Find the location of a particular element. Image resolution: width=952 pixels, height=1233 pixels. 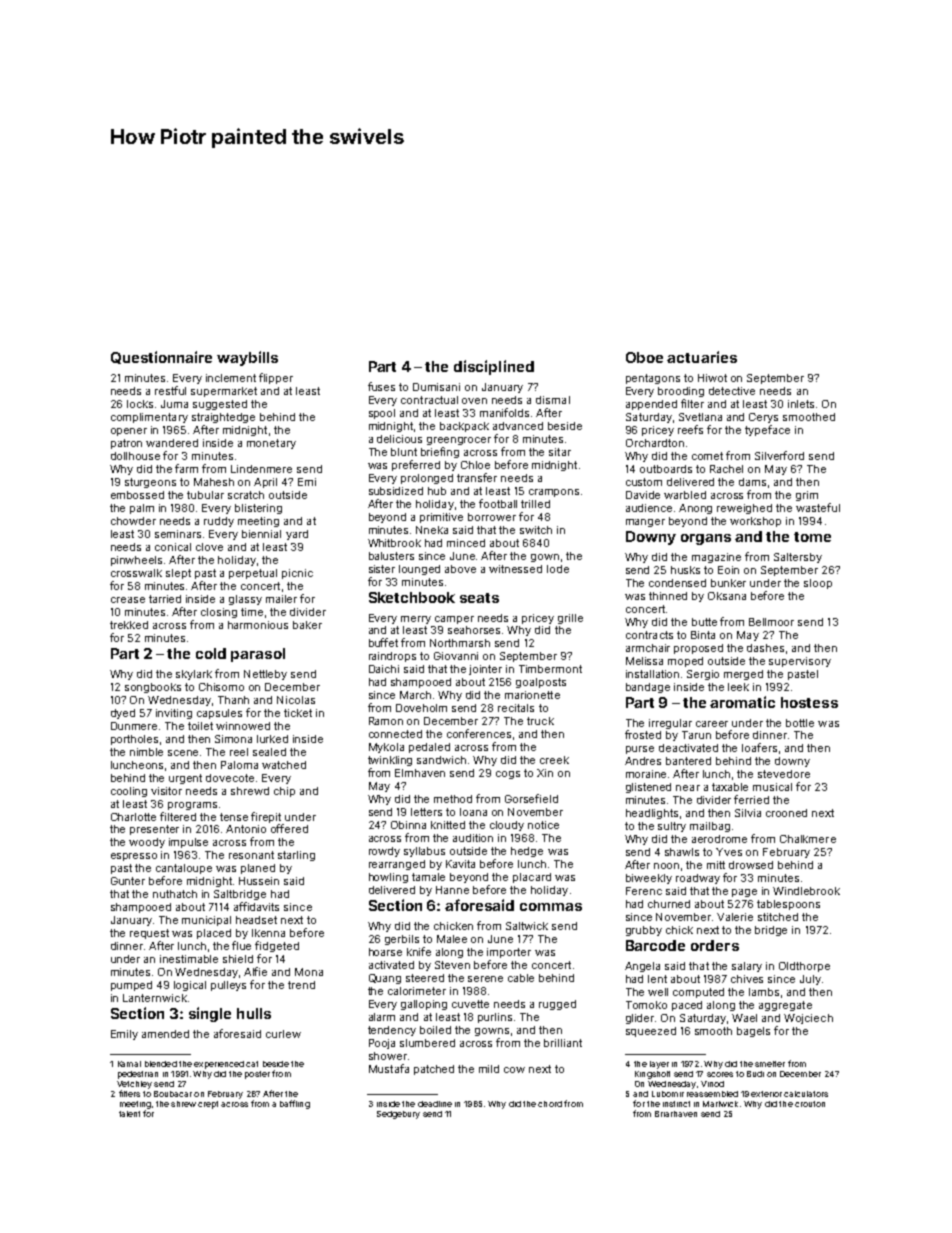

logical is located at coordinates (190, 986).
